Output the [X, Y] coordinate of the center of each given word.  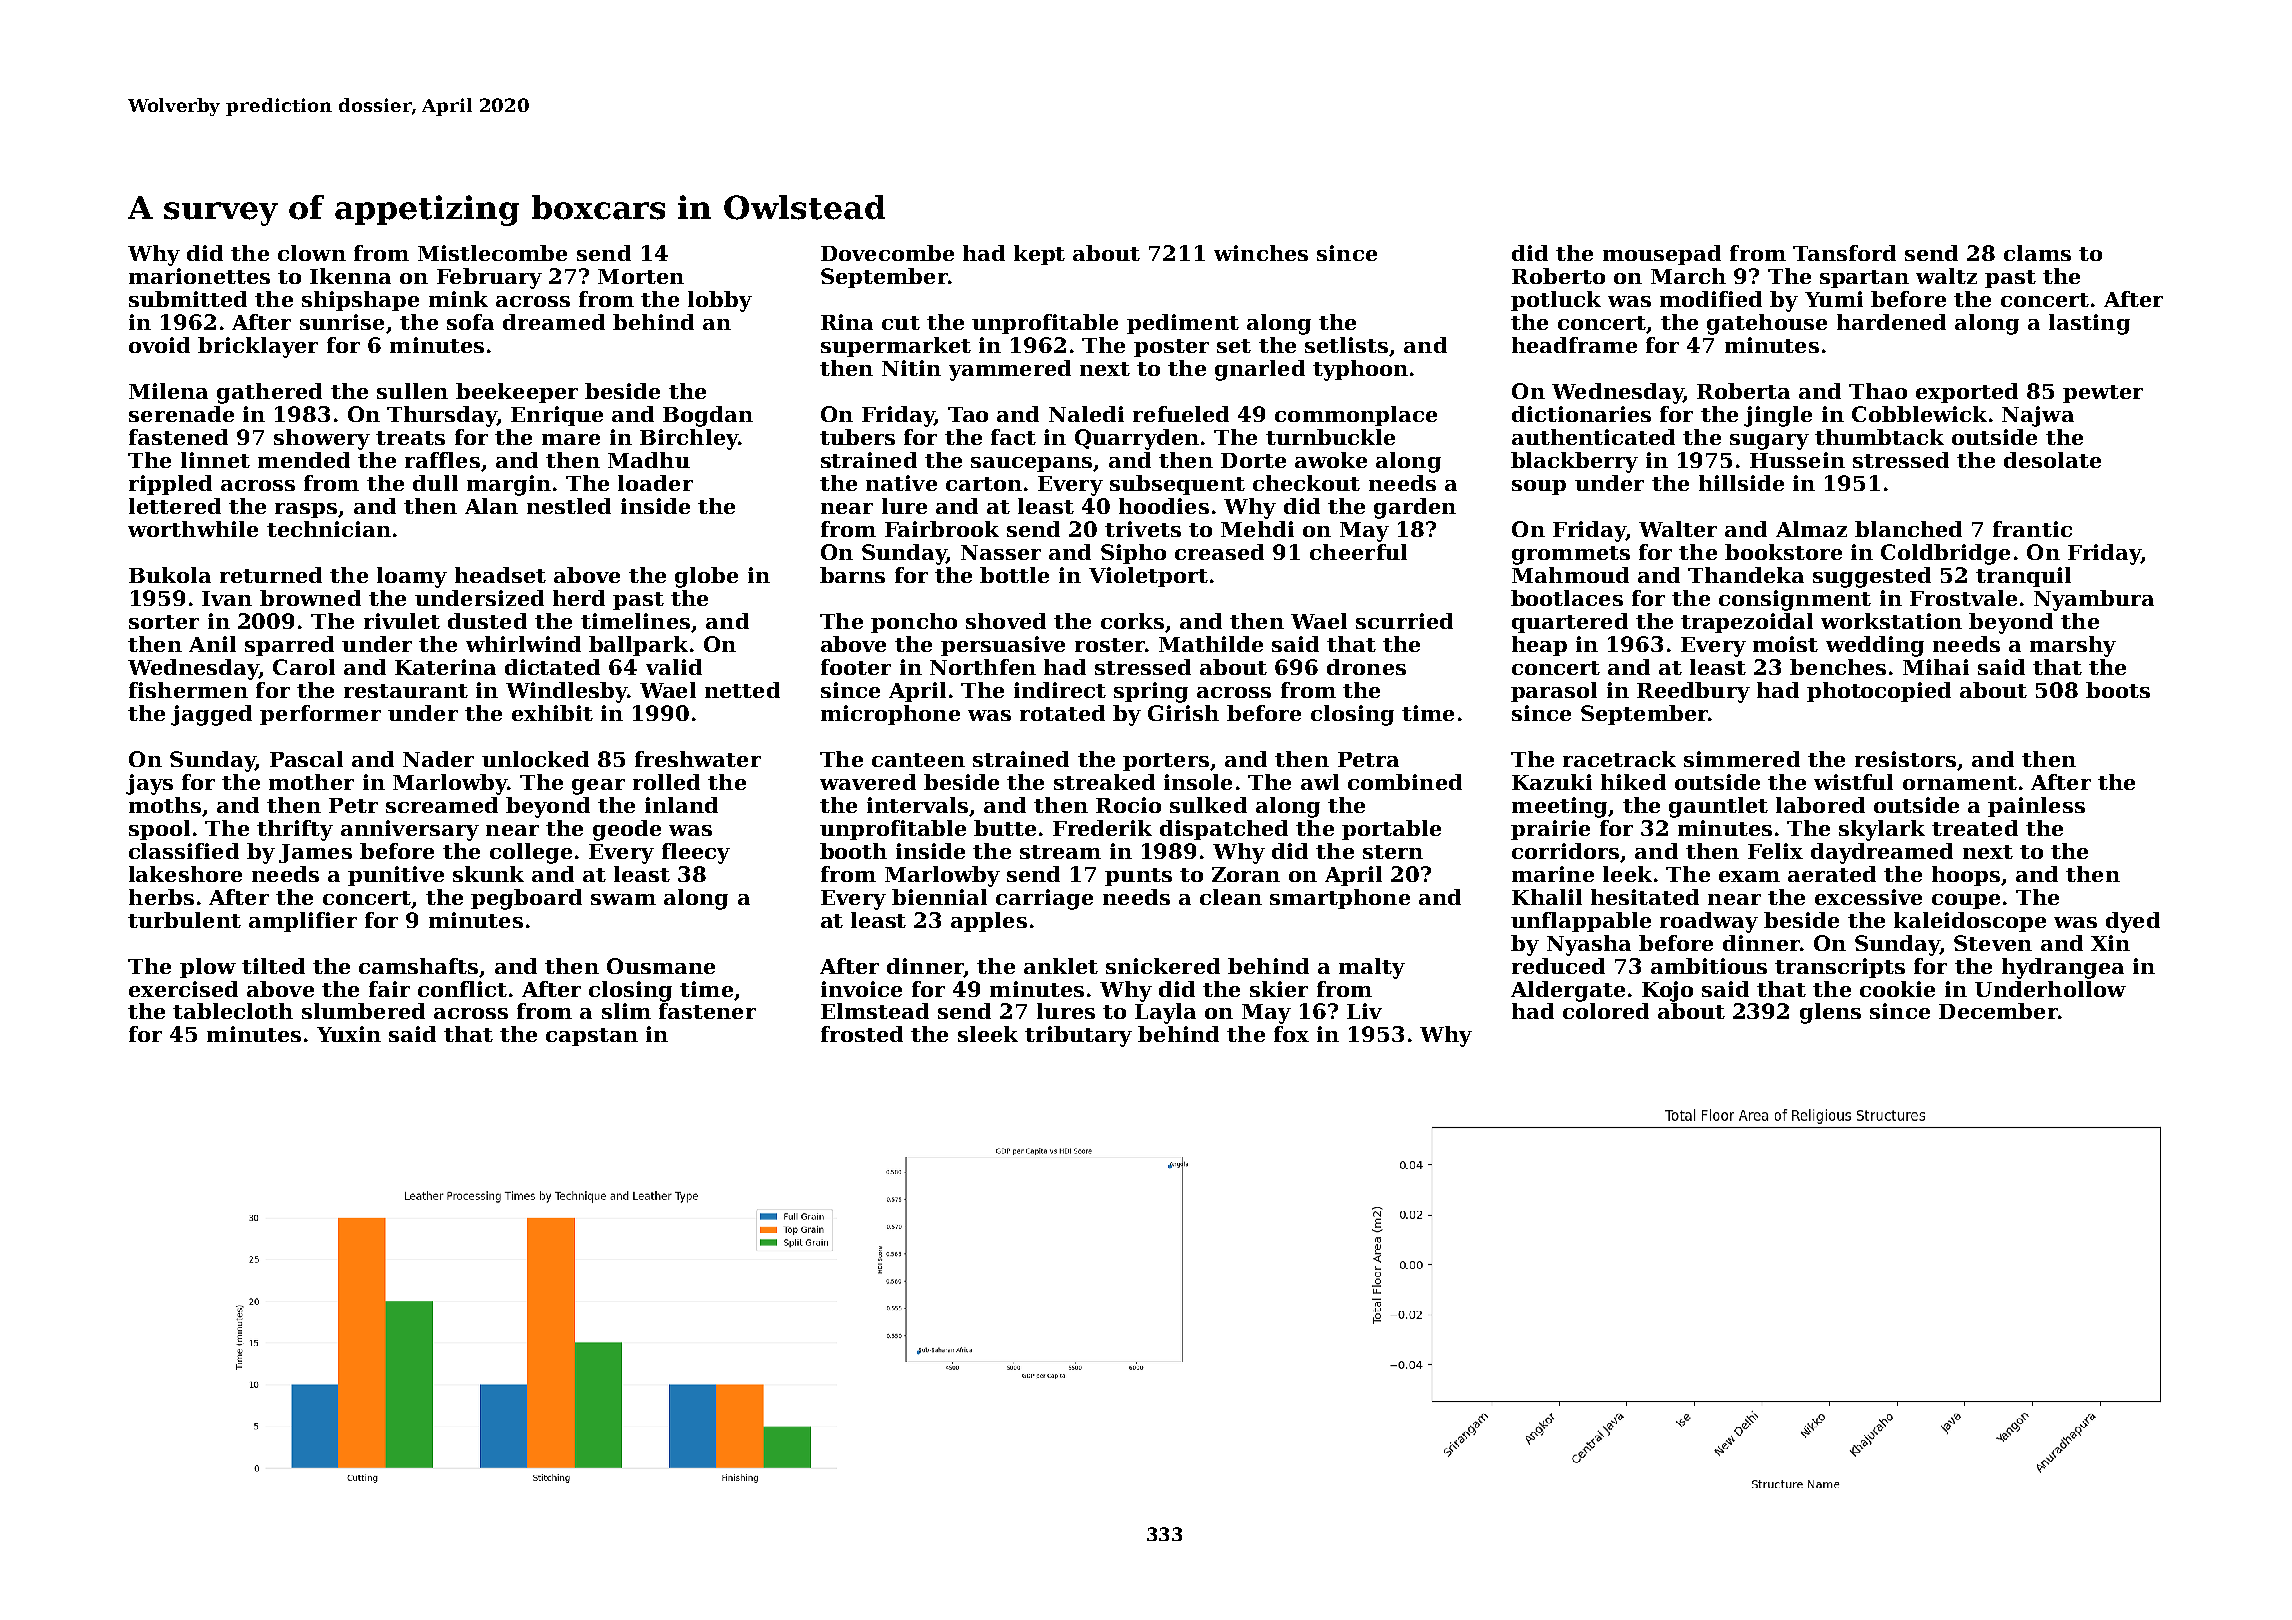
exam [1749, 876]
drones [1366, 667]
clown [312, 253]
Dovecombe [887, 253]
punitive [396, 876]
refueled [1181, 414]
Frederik [1102, 828]
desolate [2052, 460]
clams [2037, 253]
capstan [592, 1037]
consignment [1795, 600]
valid [674, 667]
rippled [170, 485]
